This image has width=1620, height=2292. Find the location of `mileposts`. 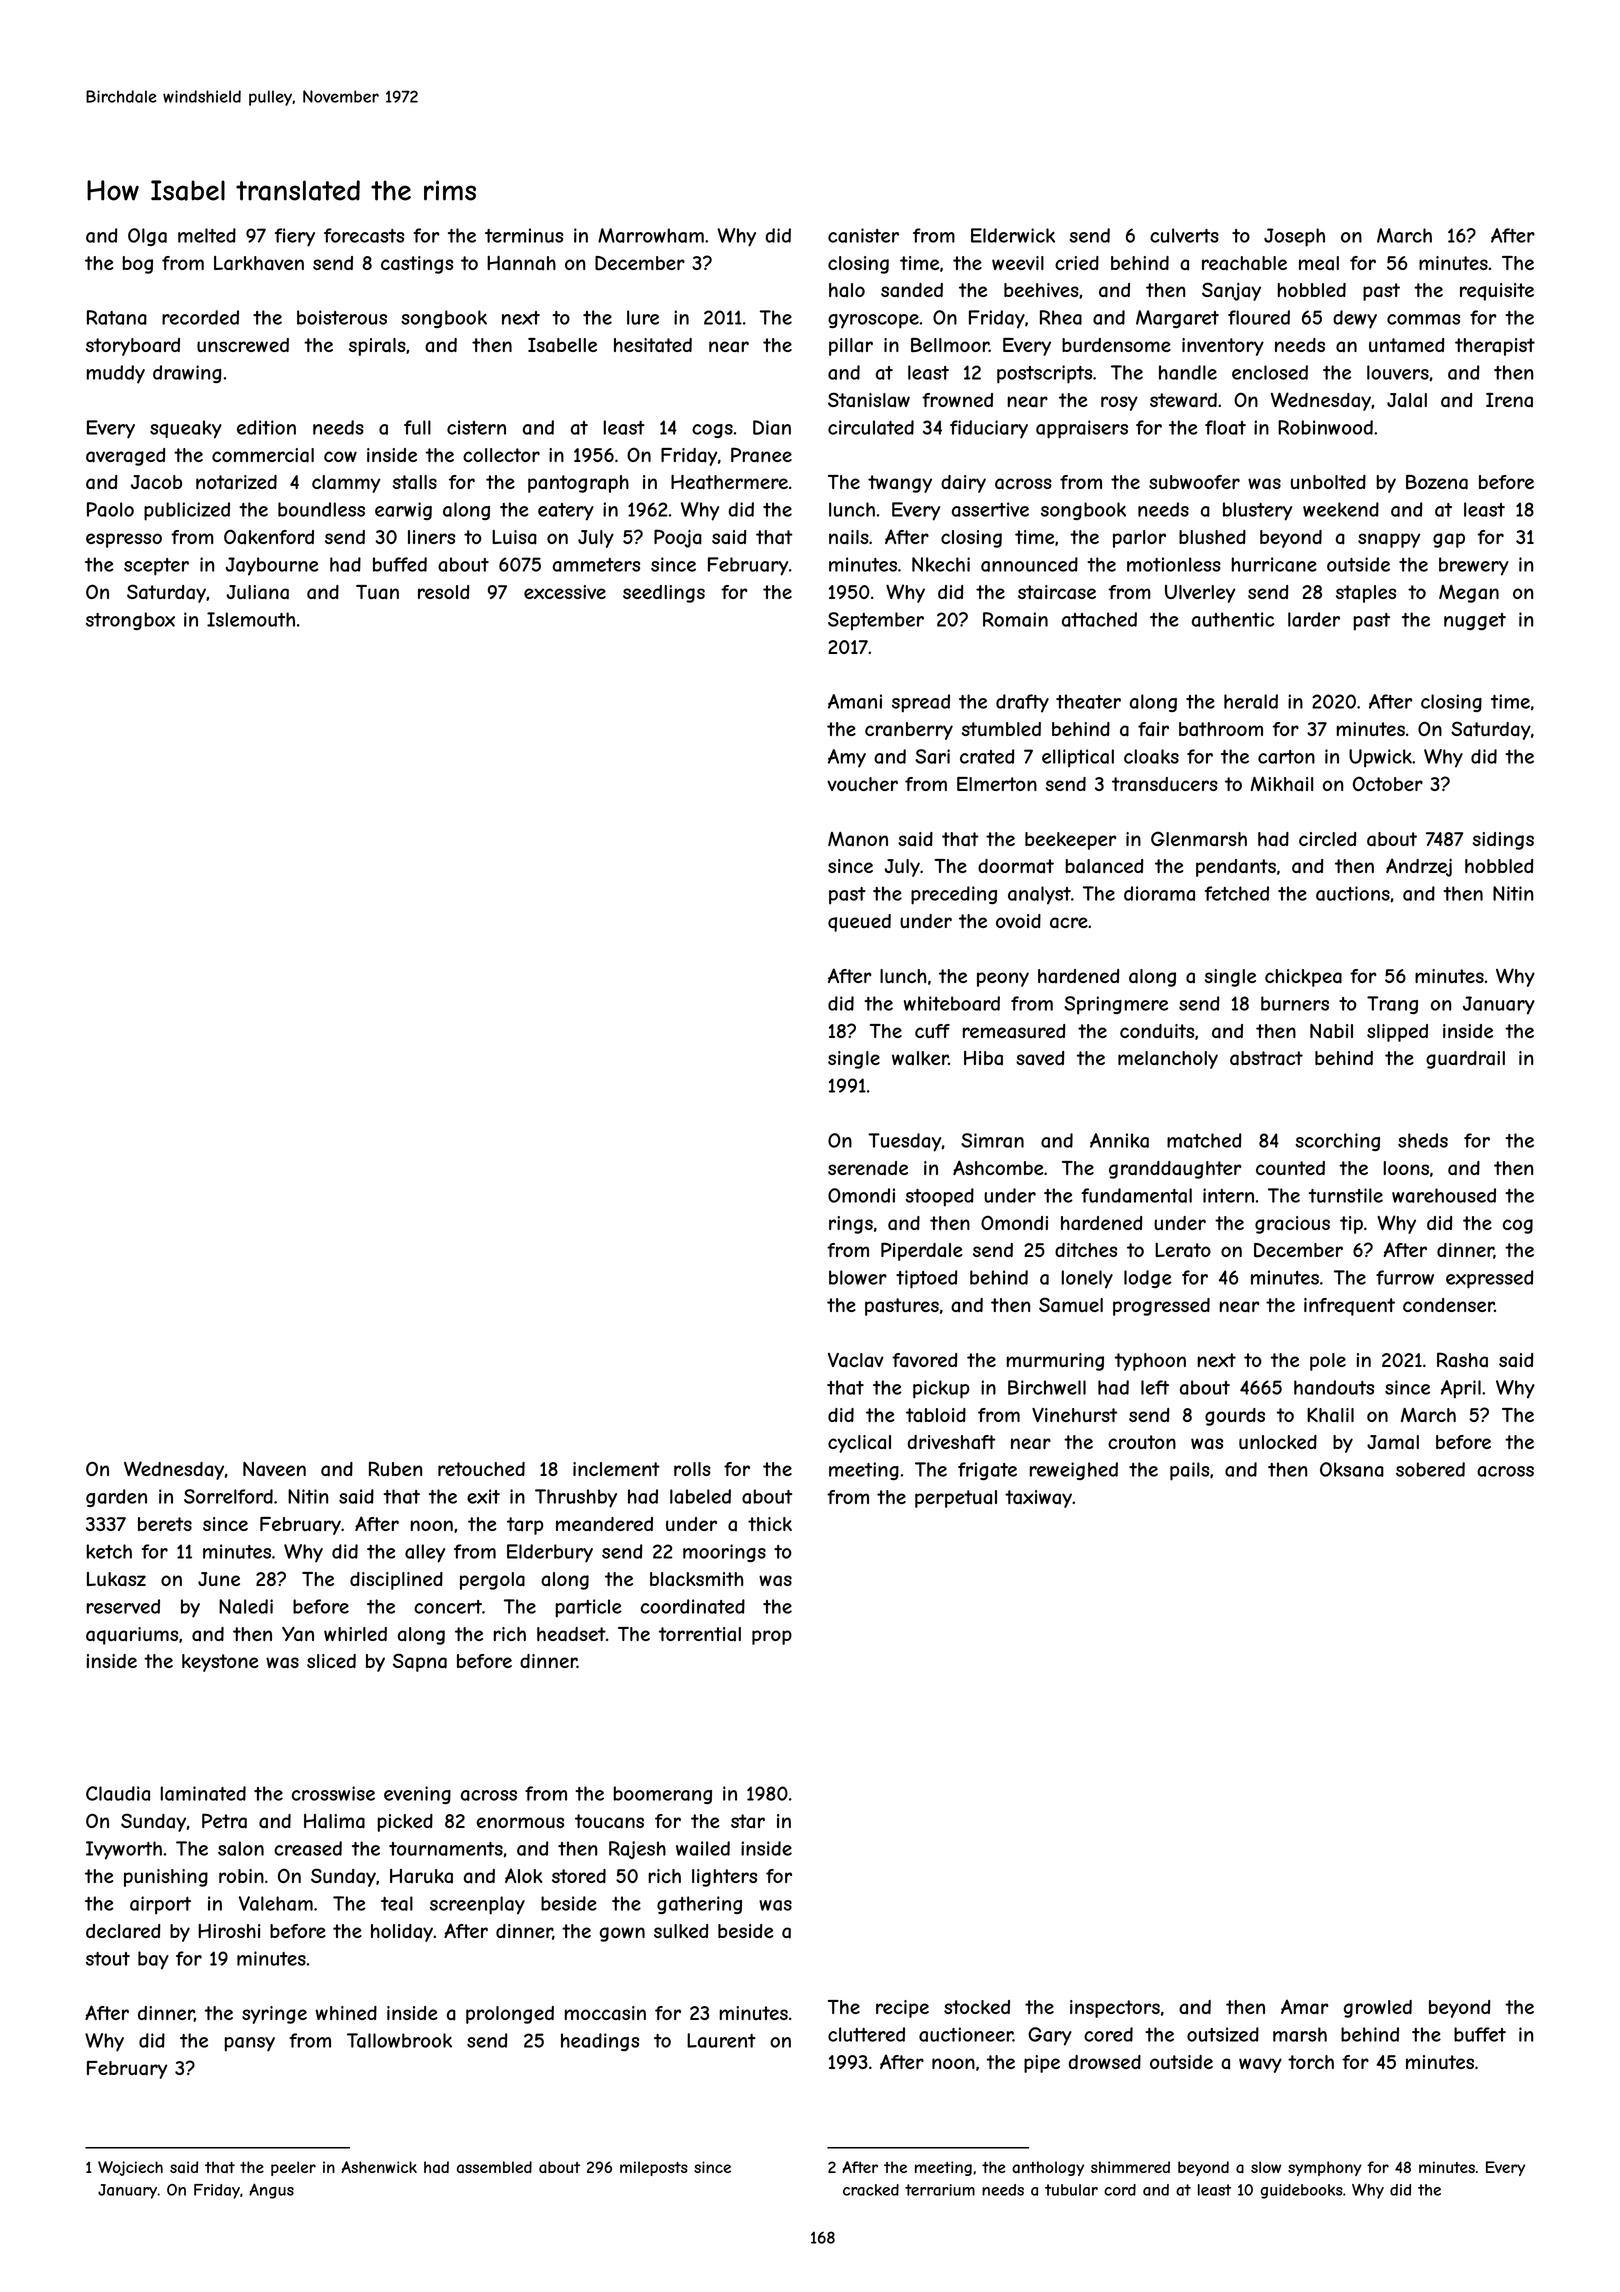

mileposts is located at coordinates (654, 2168).
